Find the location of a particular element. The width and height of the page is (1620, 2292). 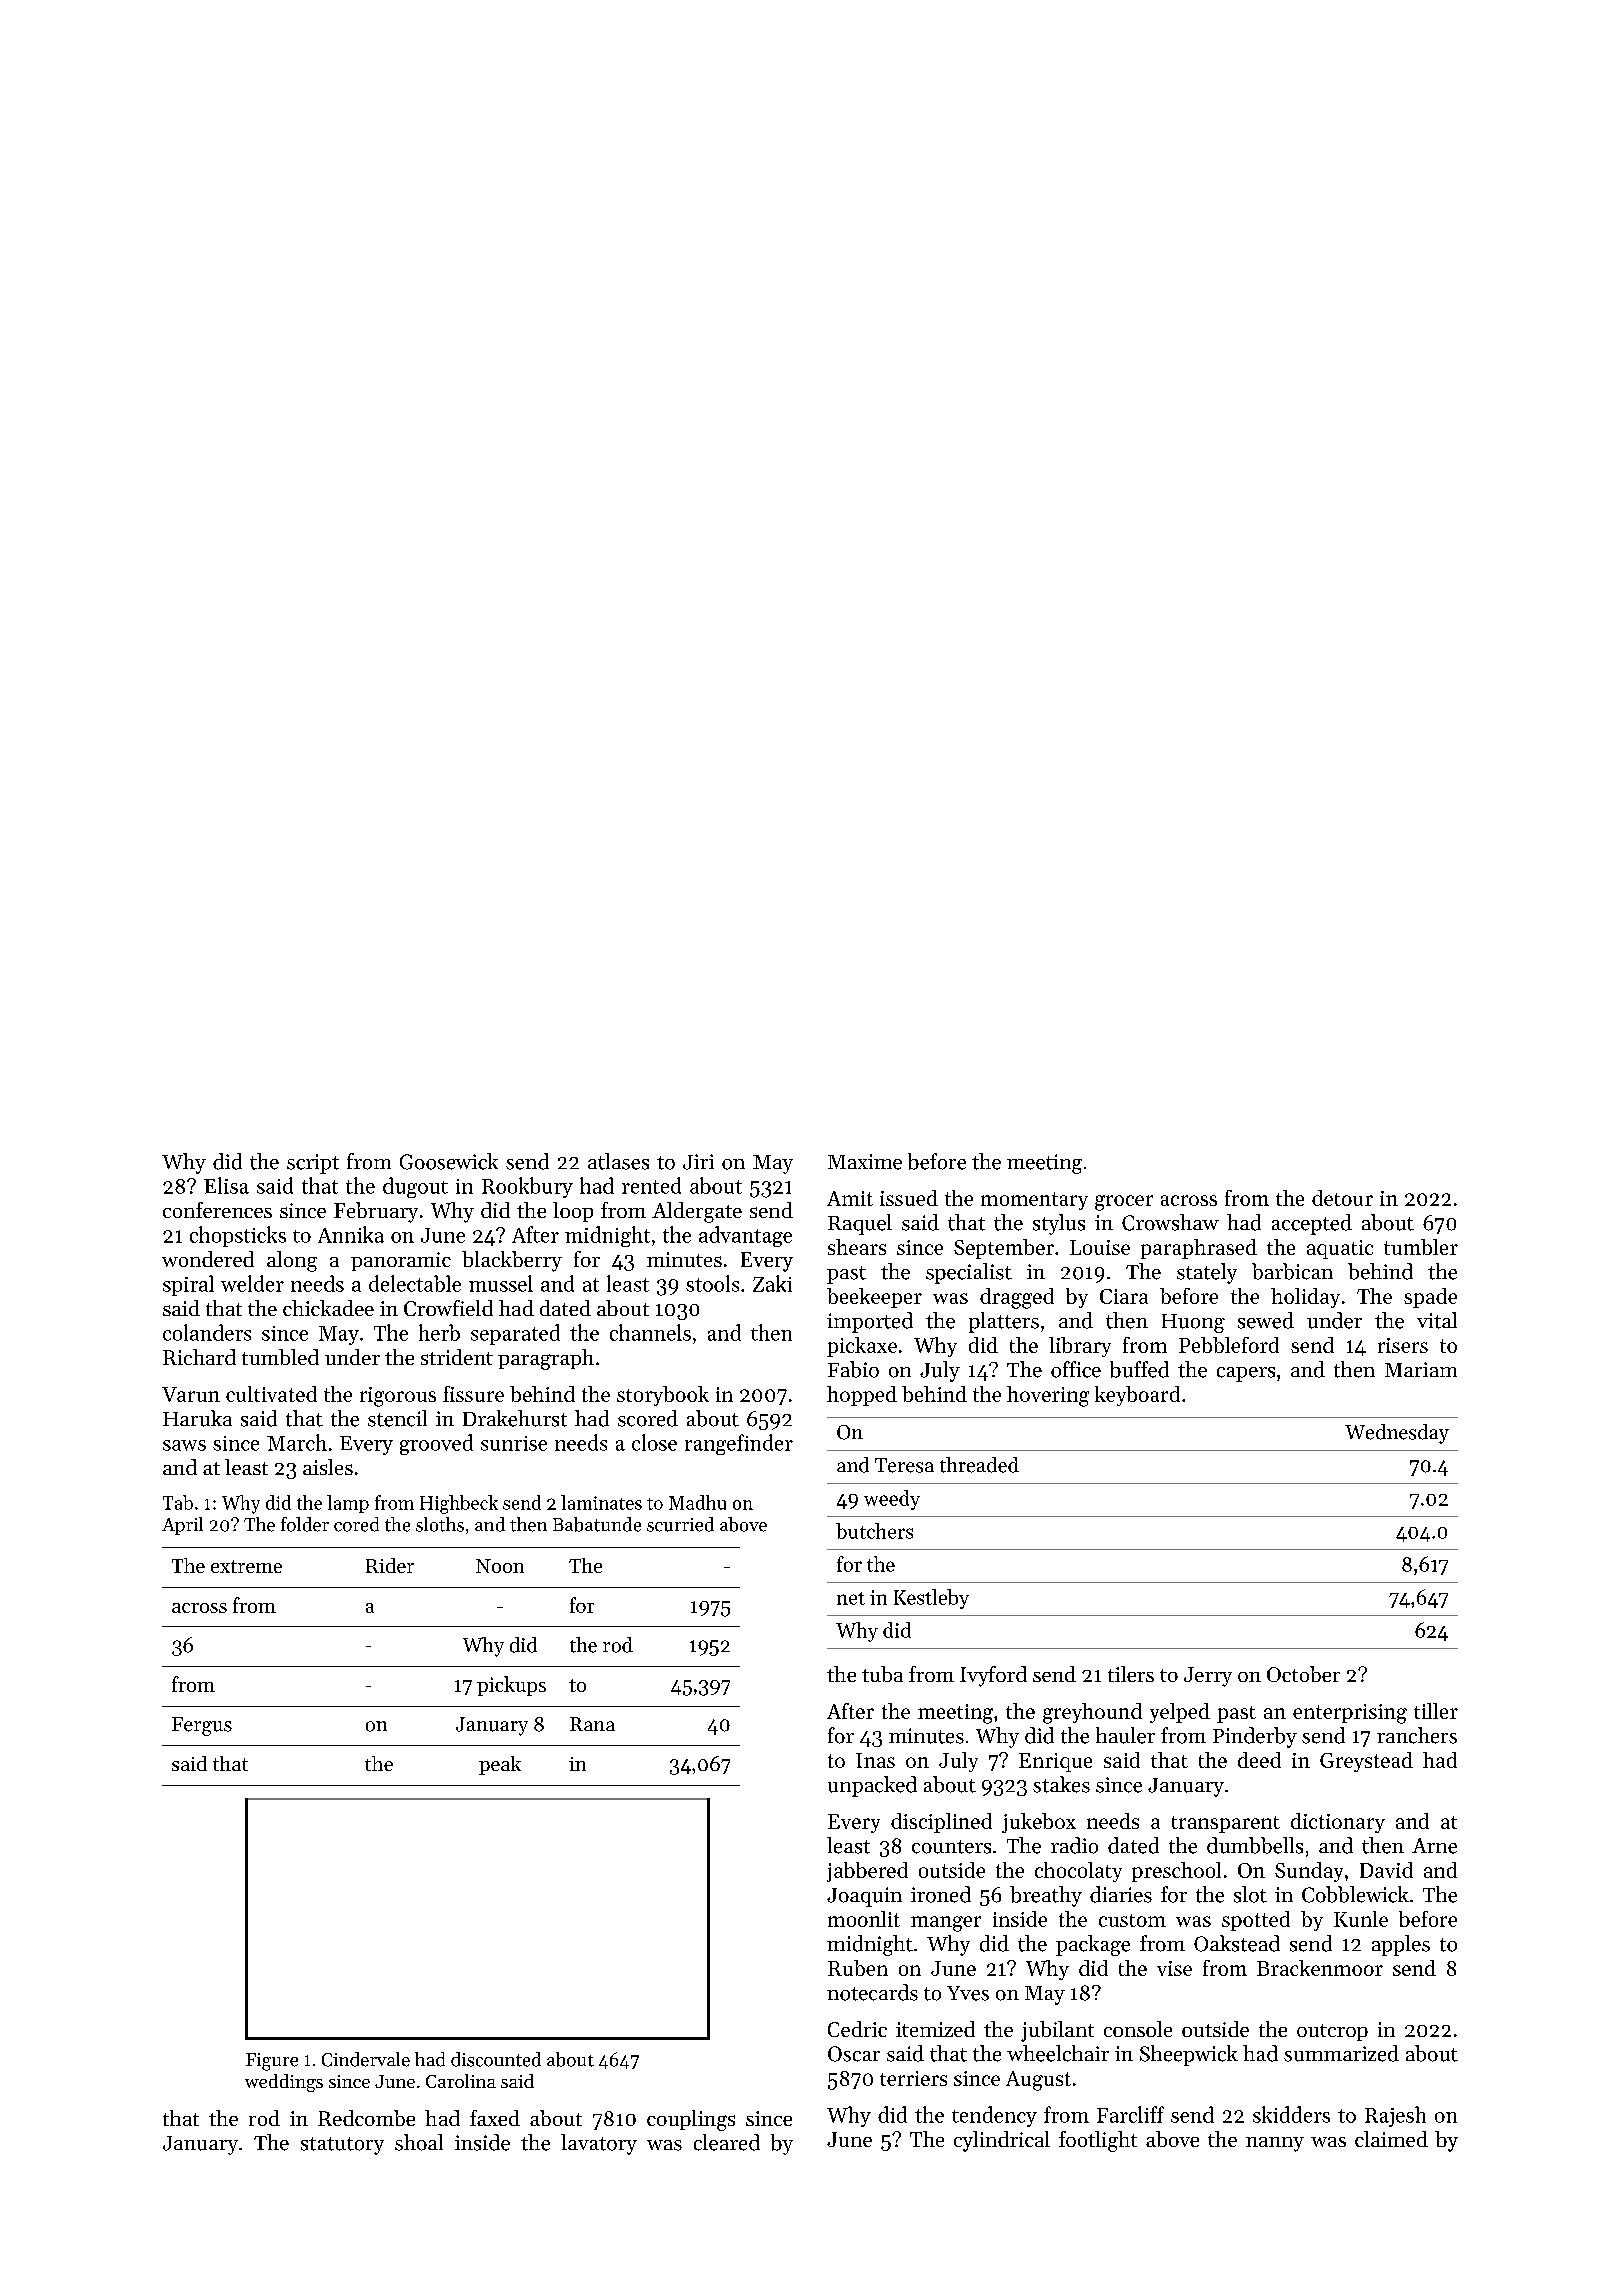

Wednesday is located at coordinates (1397, 1434).
